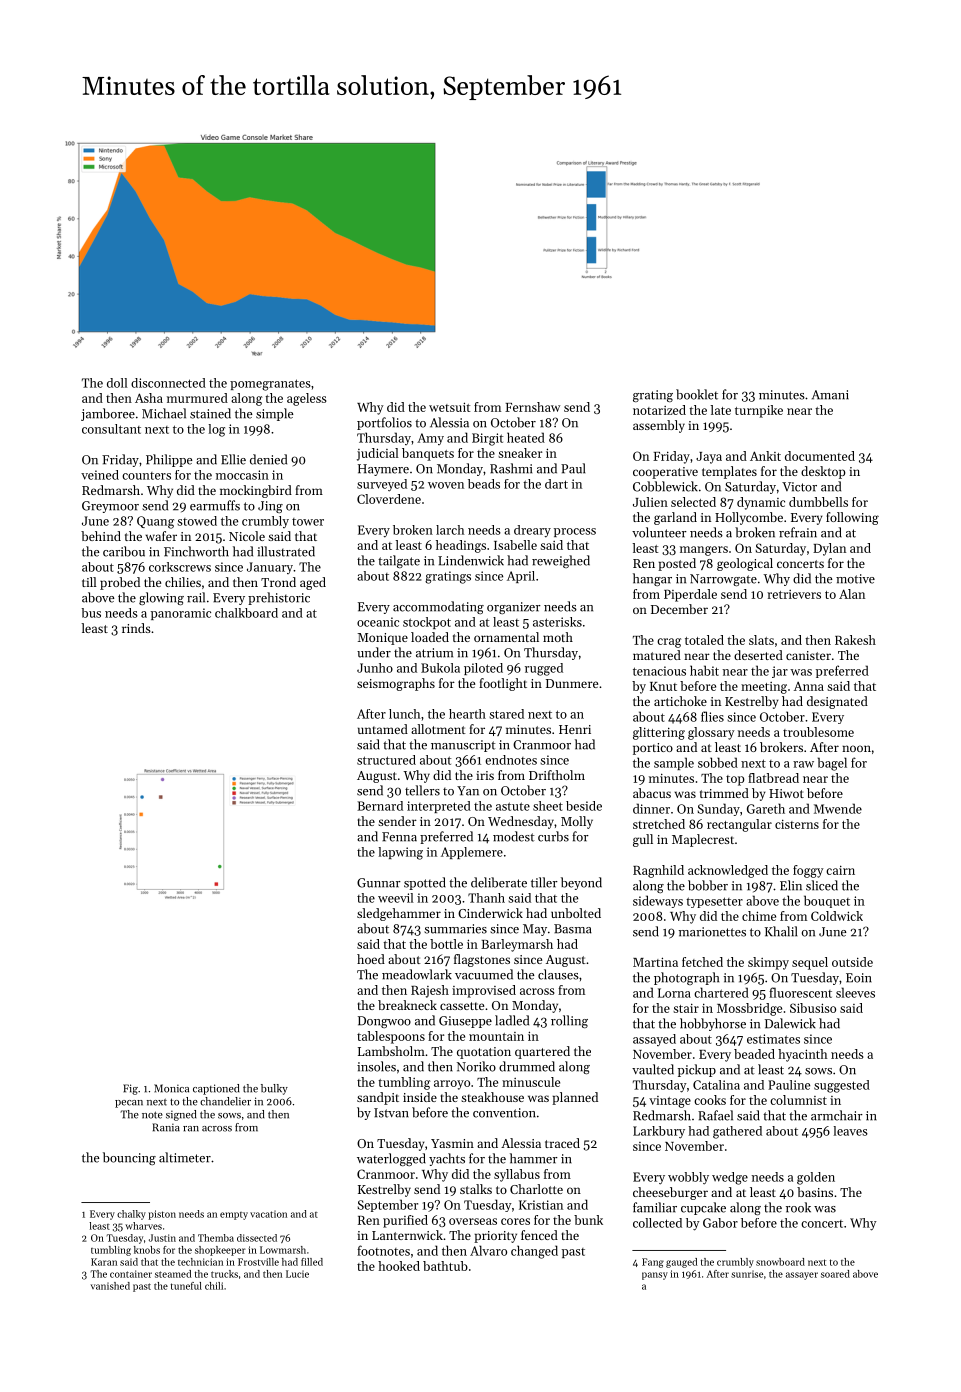 The width and height of the document is (961, 1392). Describe the element at coordinates (104, 1262) in the document. I see `Karan` at that location.
